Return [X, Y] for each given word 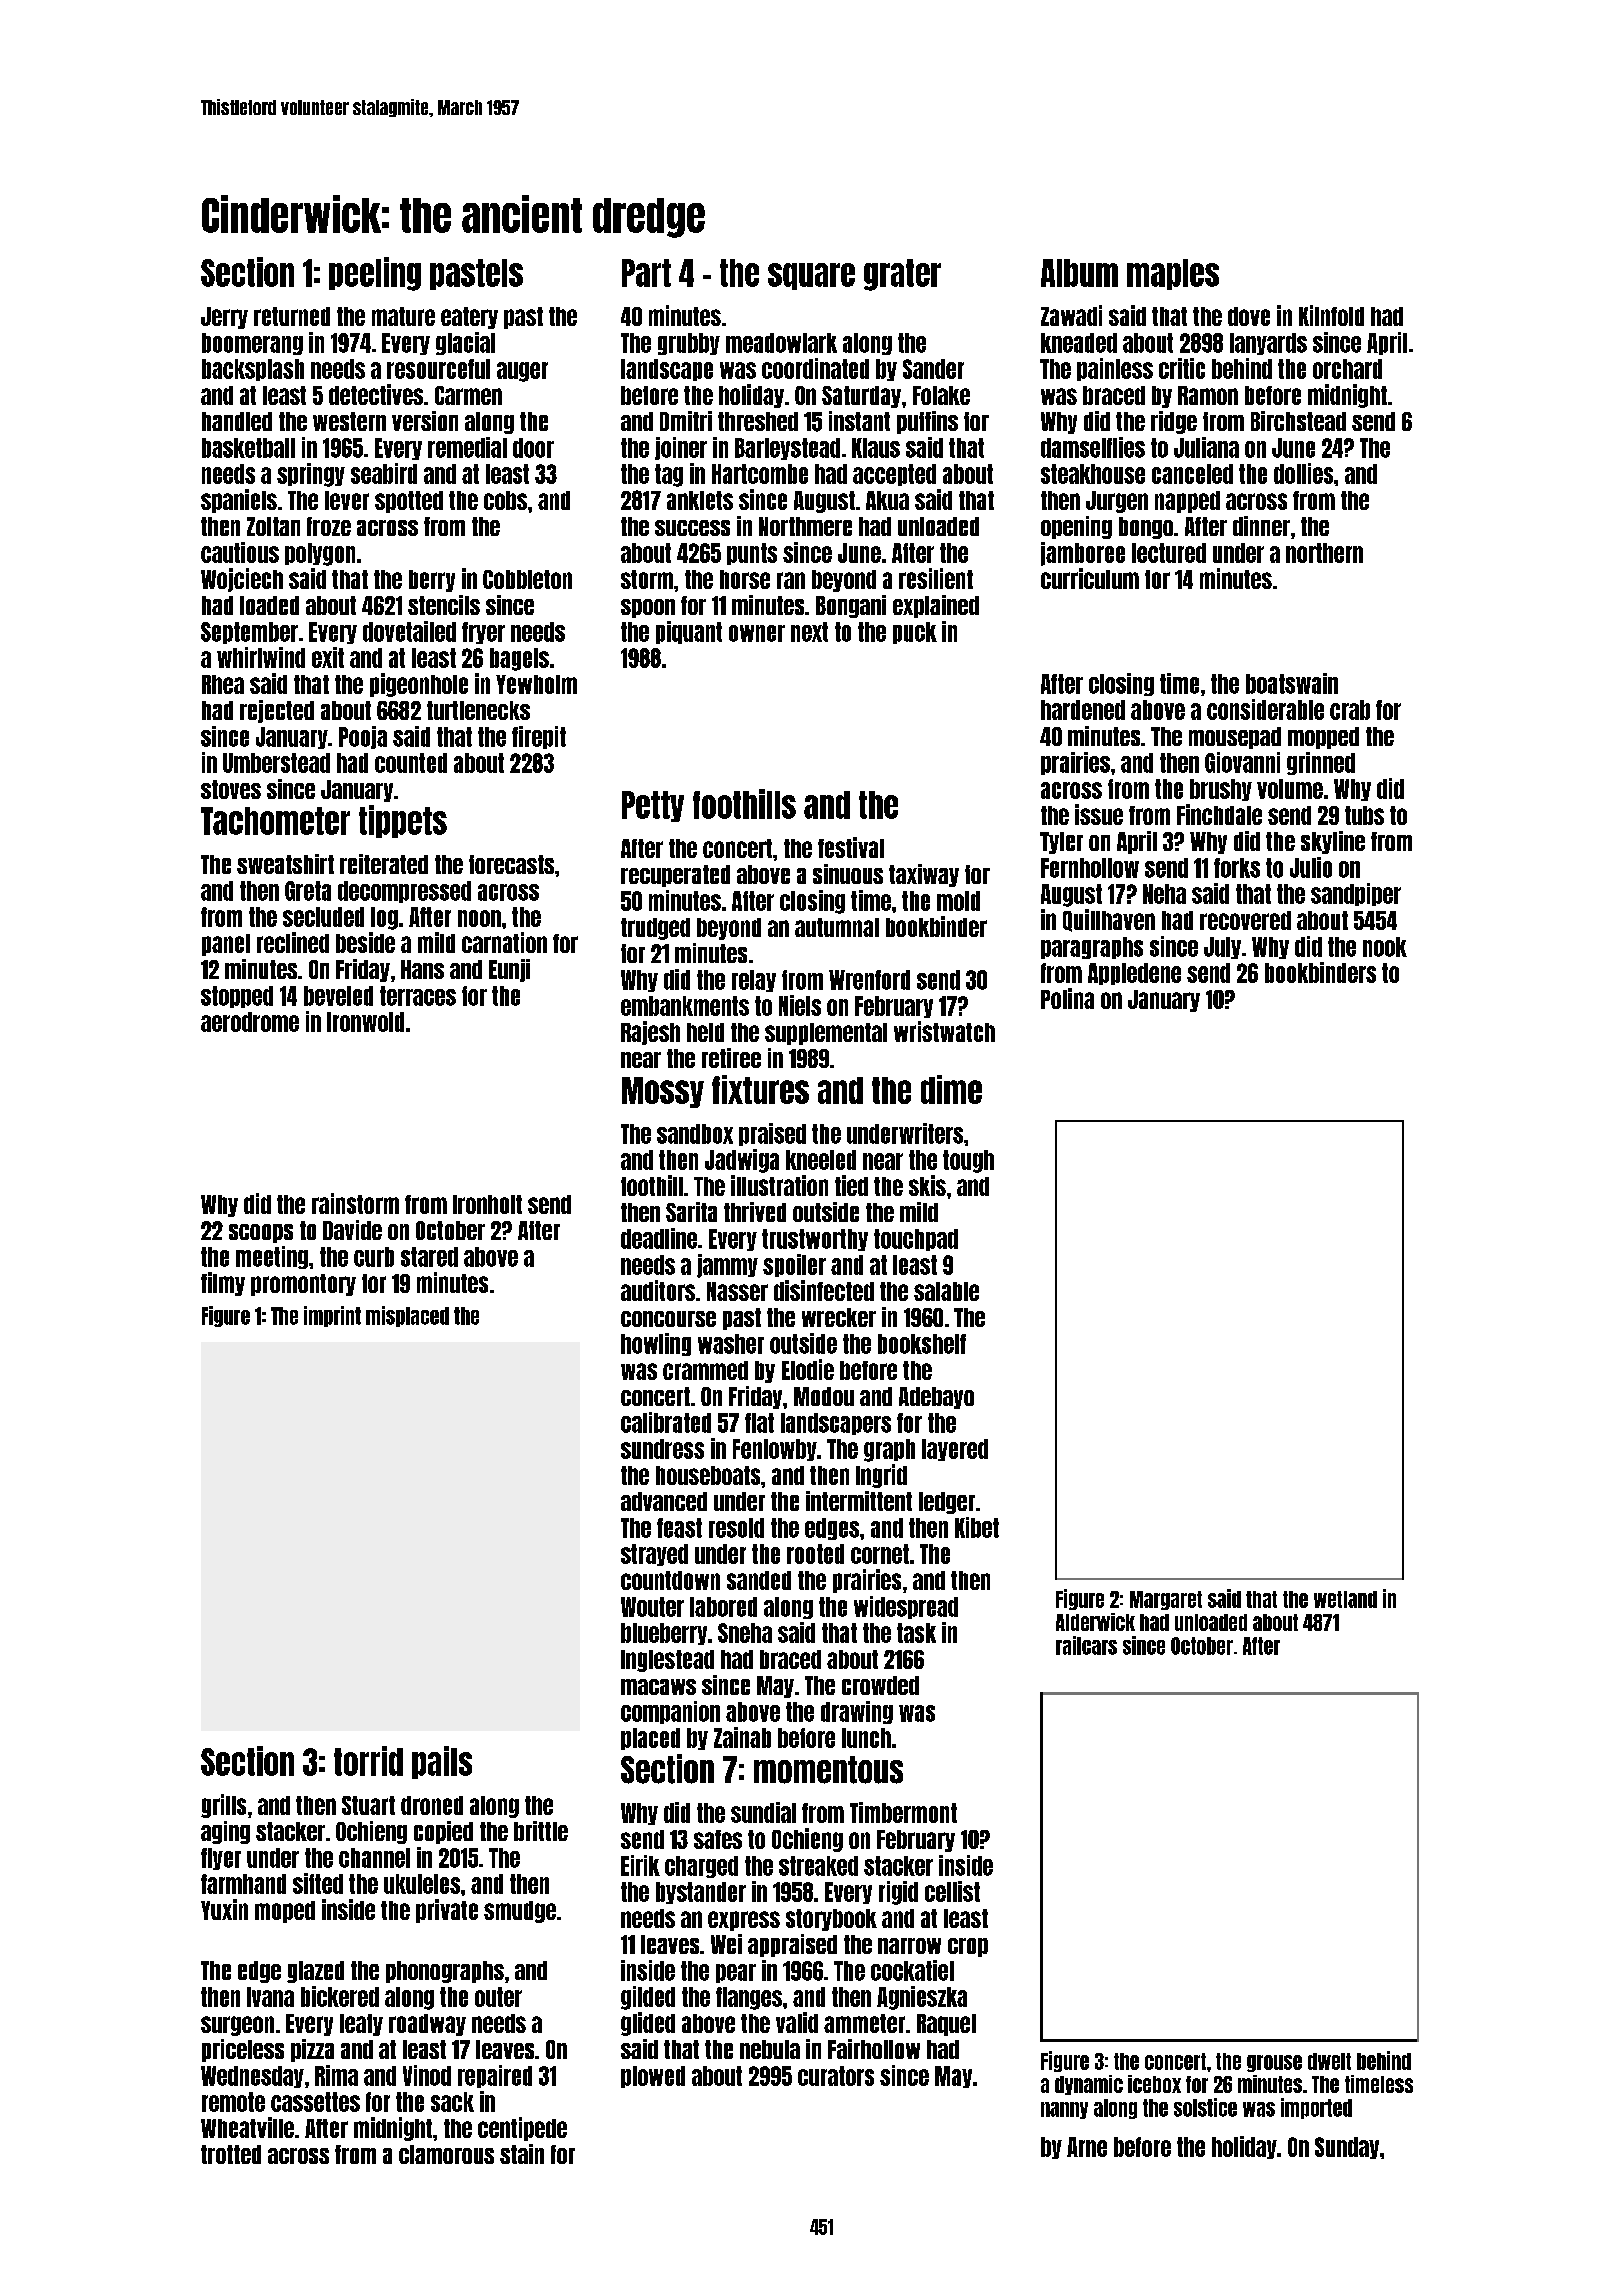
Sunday [1347, 2148]
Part [646, 273]
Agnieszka [922, 1998]
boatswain [1292, 683]
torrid [368, 1761]
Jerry [224, 318]
